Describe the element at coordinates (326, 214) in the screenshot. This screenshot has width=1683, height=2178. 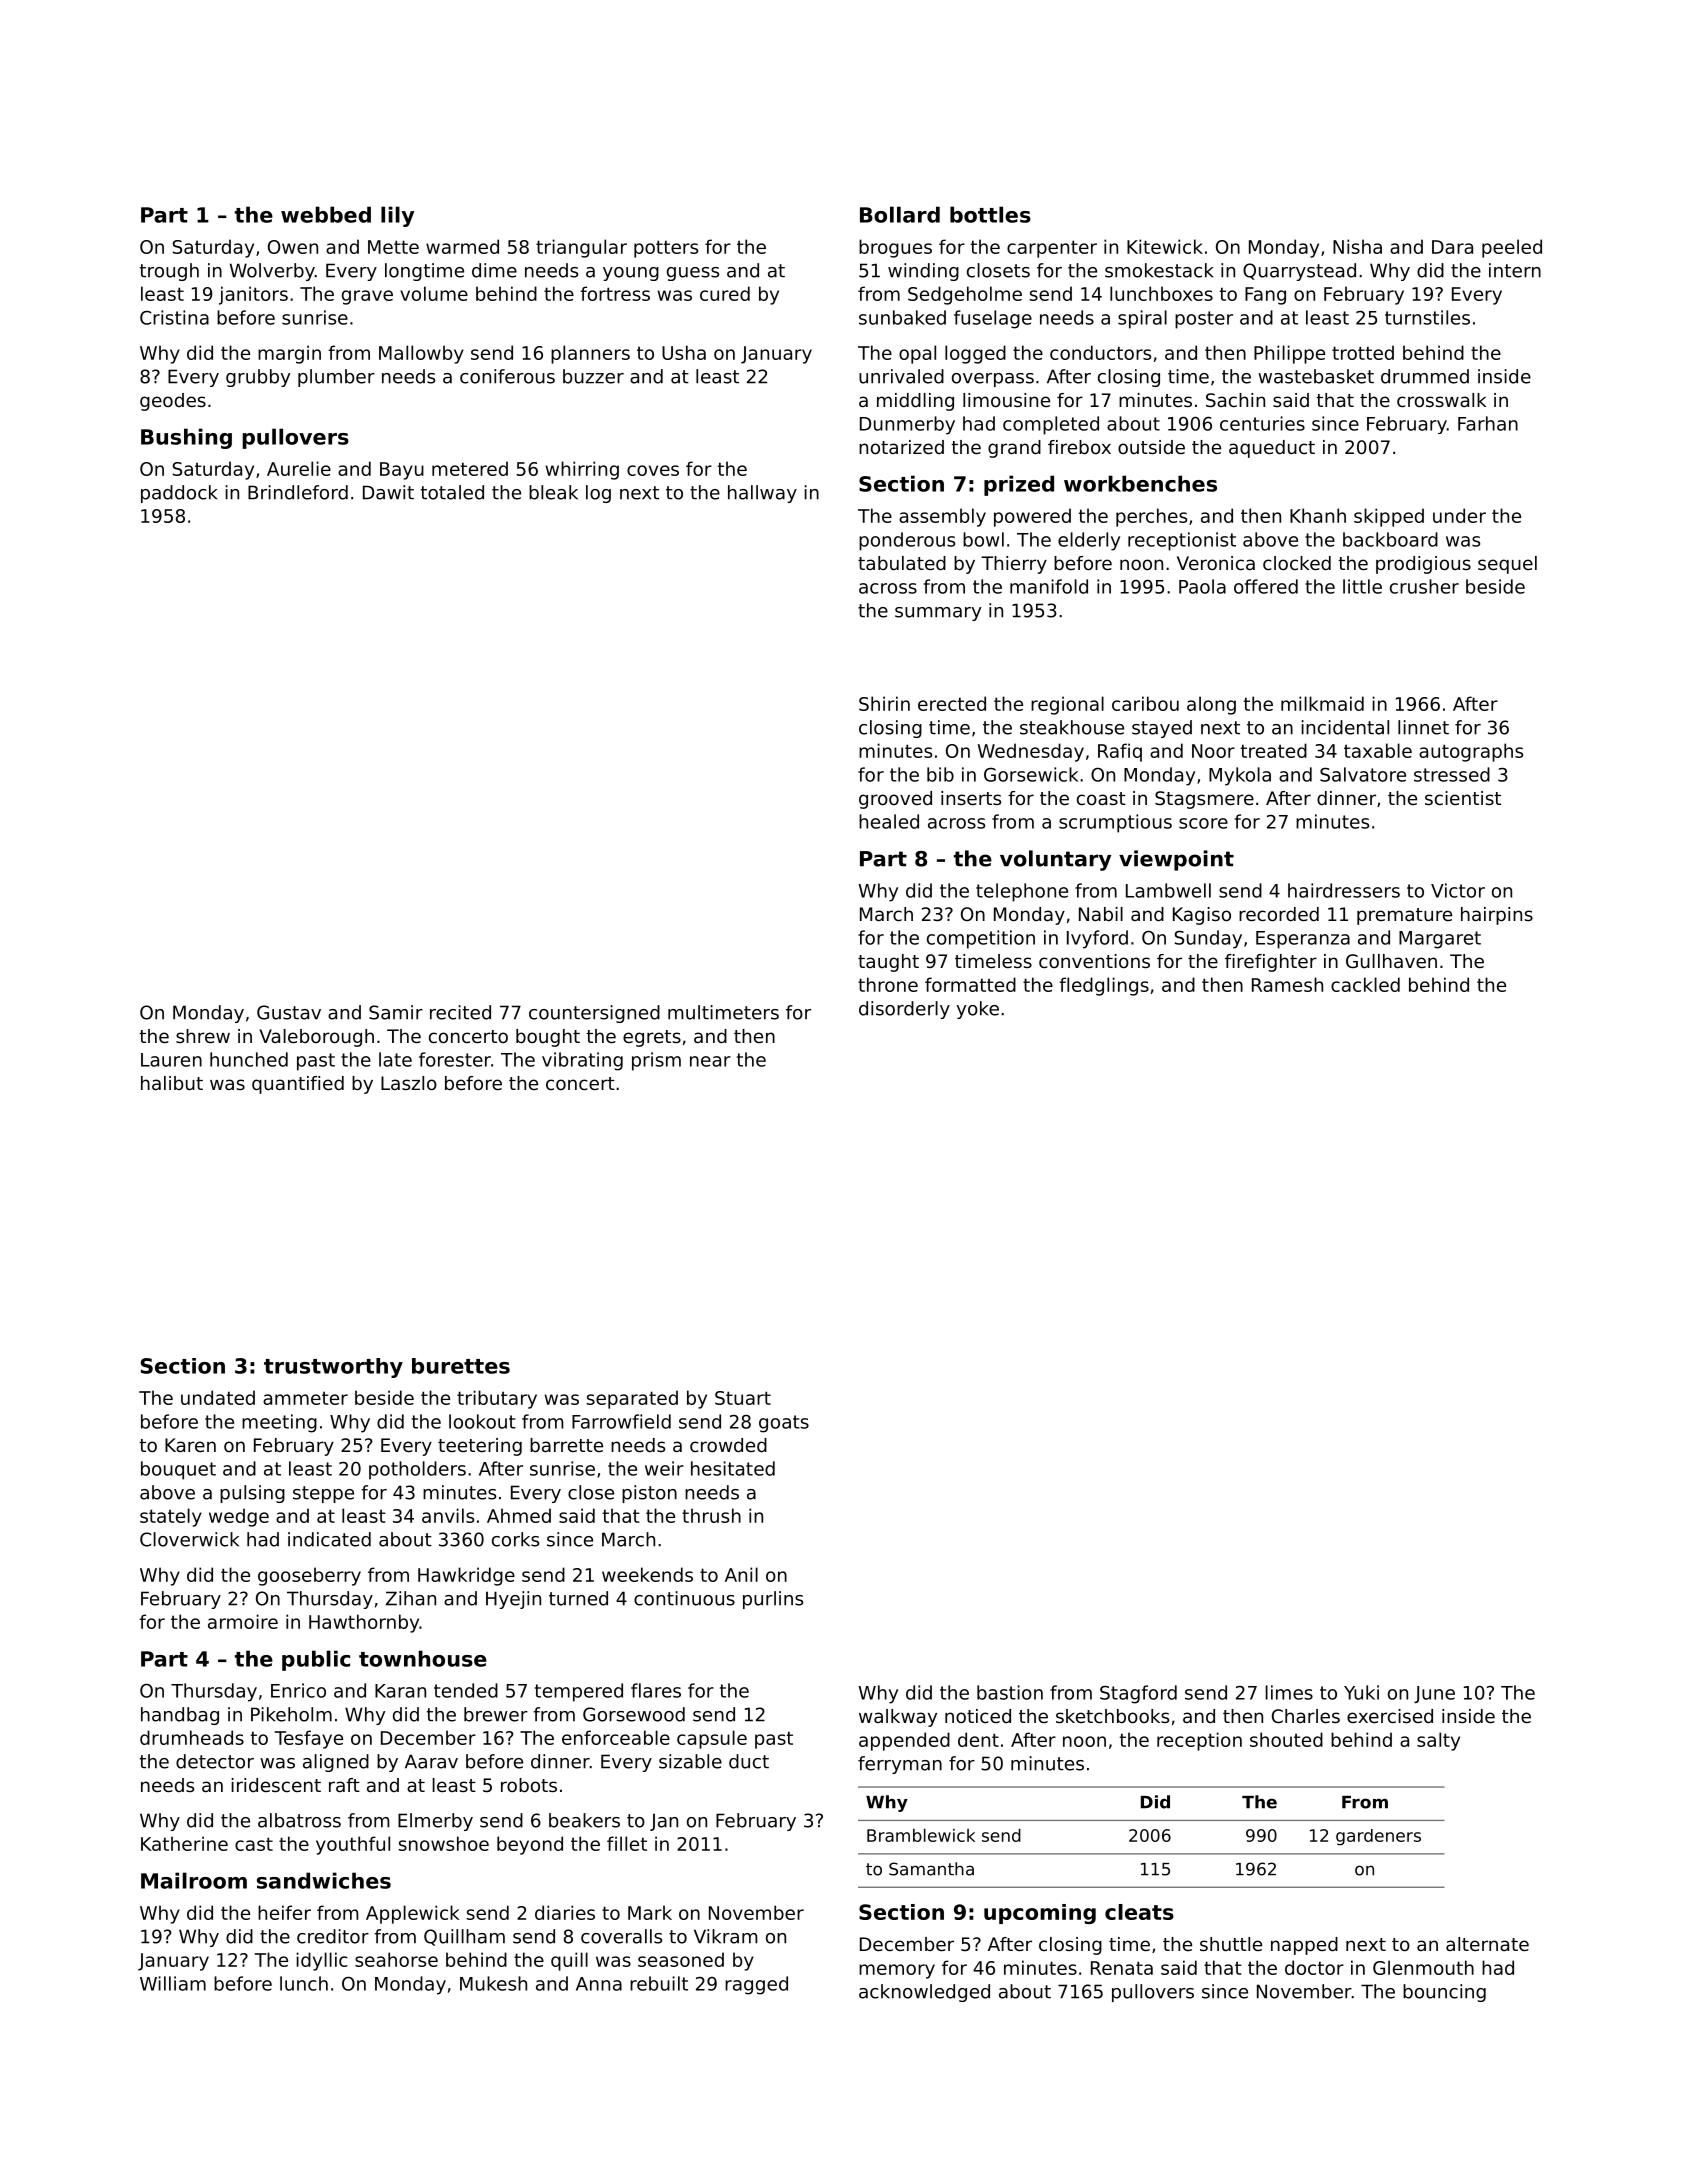
I see `webbed` at that location.
